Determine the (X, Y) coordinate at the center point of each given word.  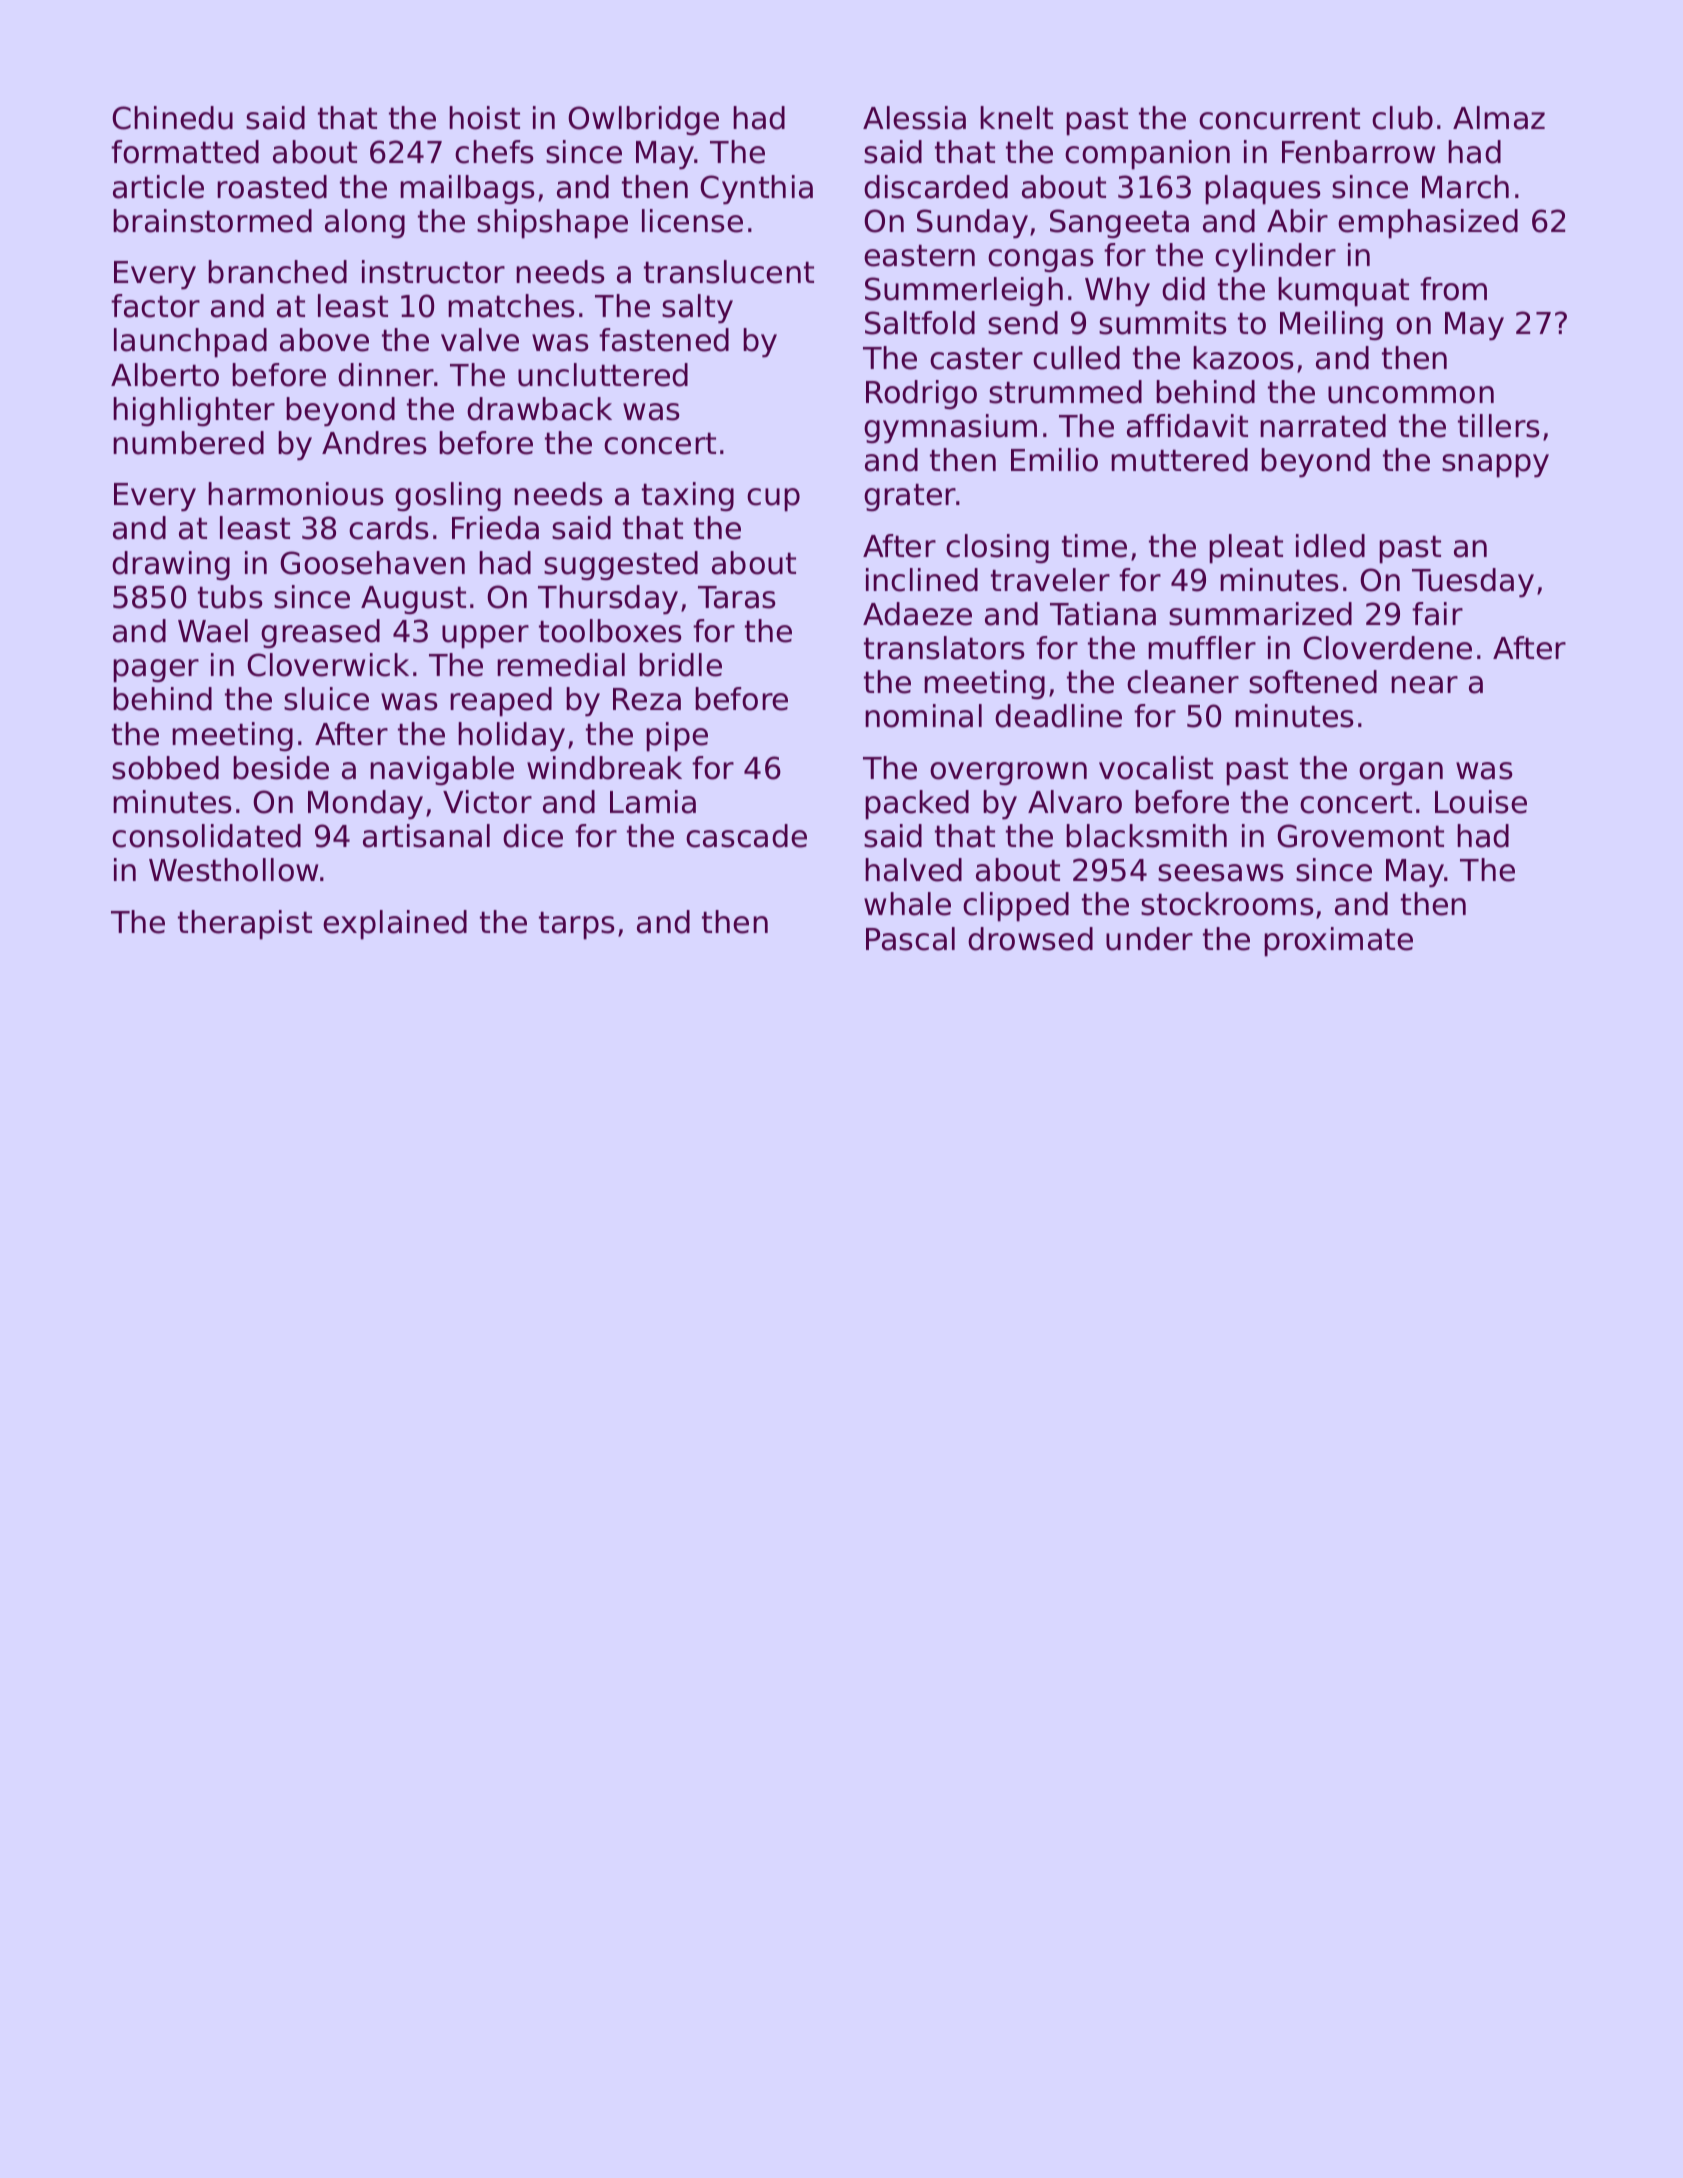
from (1453, 289)
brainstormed (212, 221)
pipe (677, 737)
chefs (494, 152)
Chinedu (172, 118)
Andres (374, 443)
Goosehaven (372, 563)
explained (395, 925)
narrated (1323, 426)
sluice (326, 699)
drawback (539, 409)
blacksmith (1146, 836)
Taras (737, 597)
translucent (729, 272)
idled (1330, 546)
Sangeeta (1119, 224)
